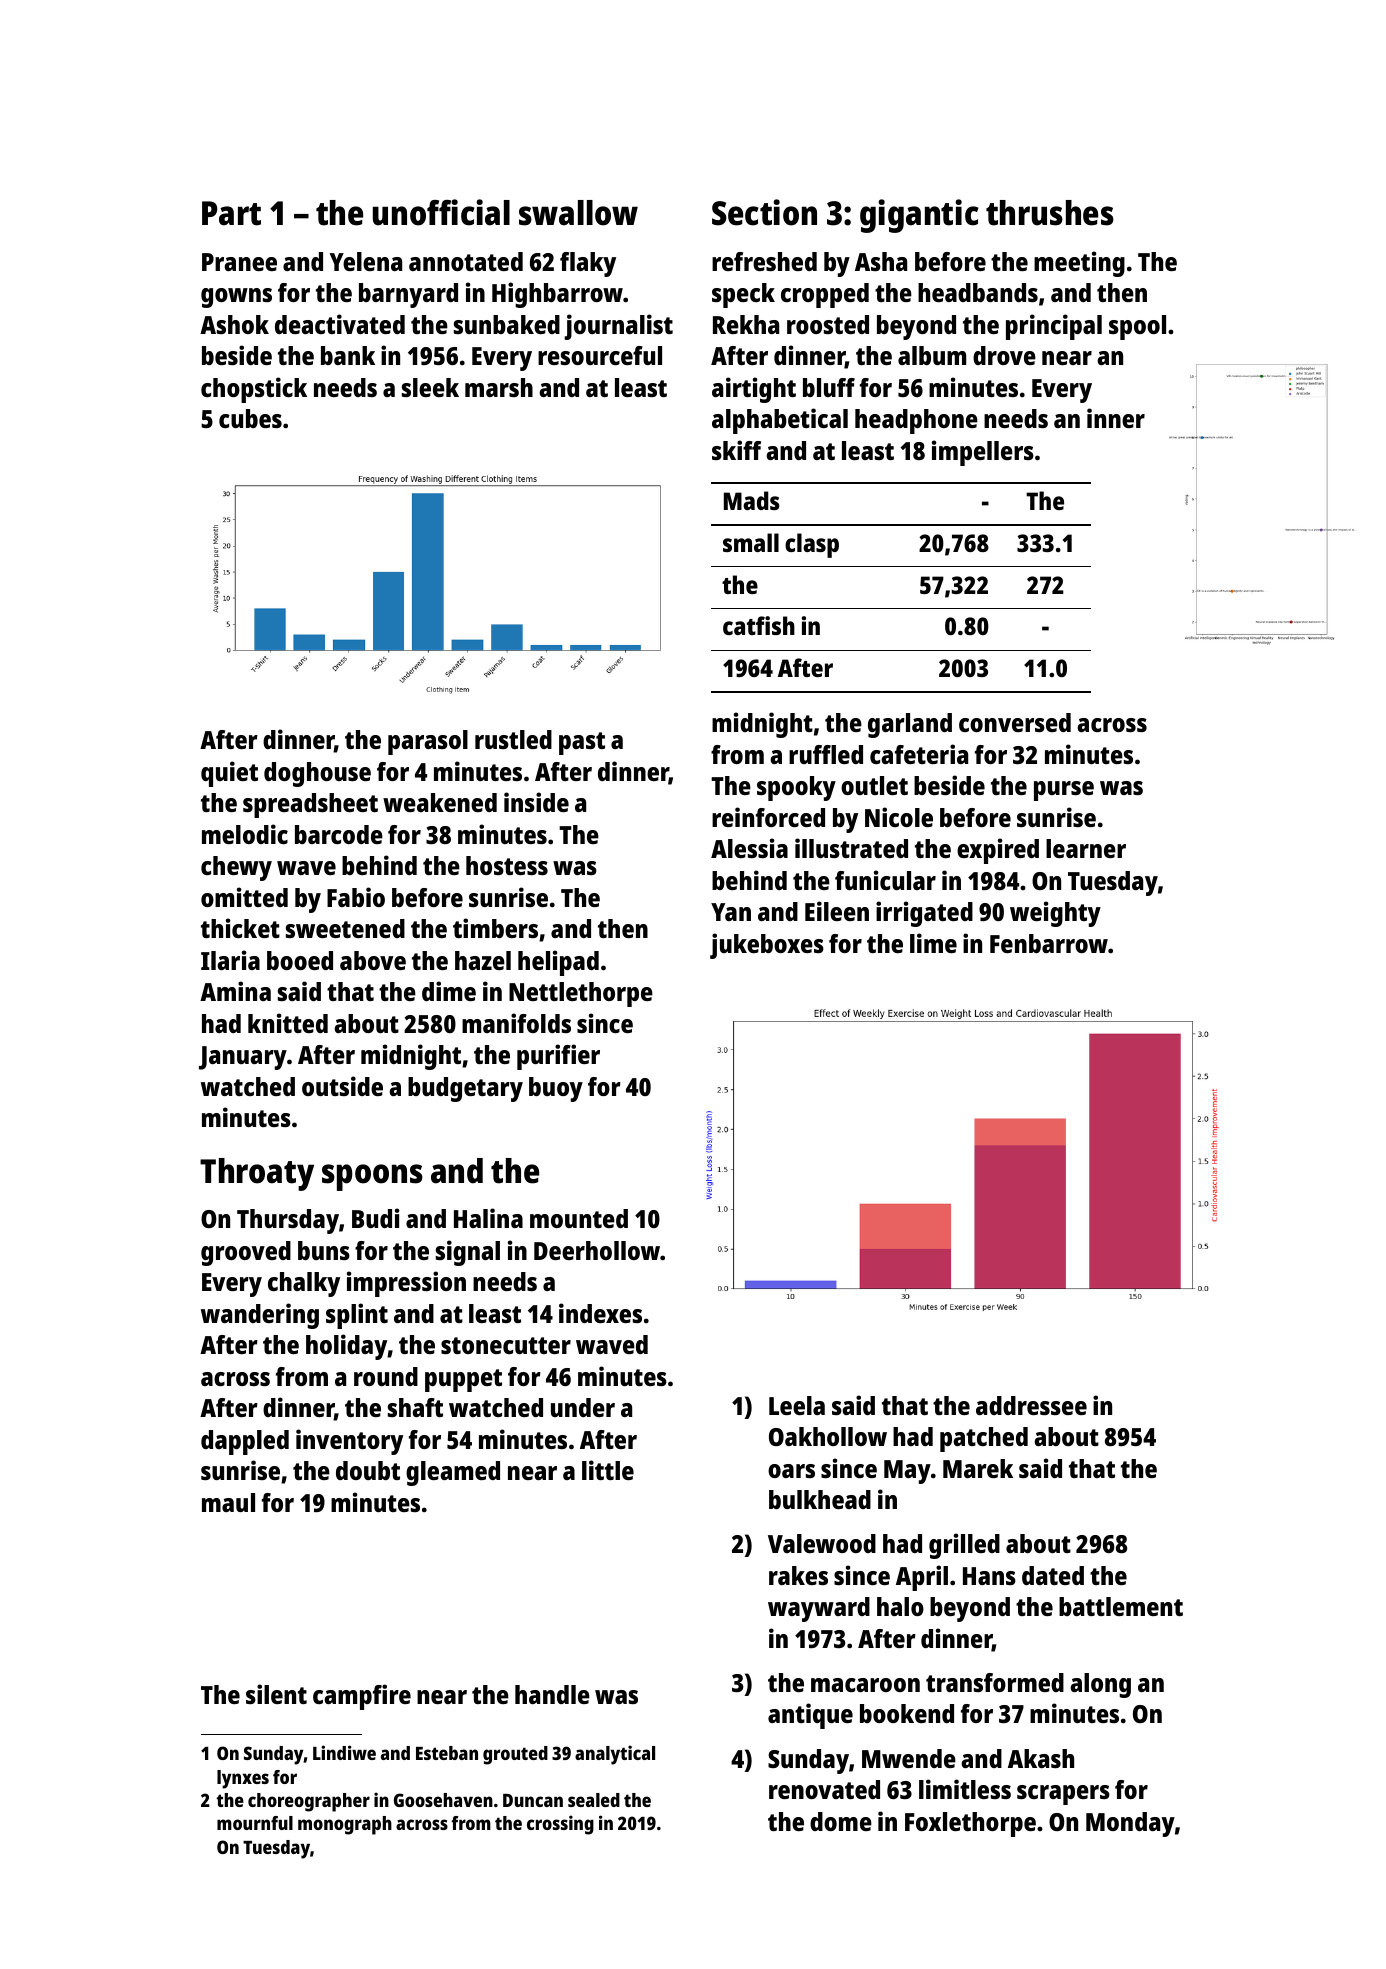 The image size is (1386, 1969). What do you see at coordinates (254, 390) in the screenshot?
I see `chopstick` at bounding box center [254, 390].
